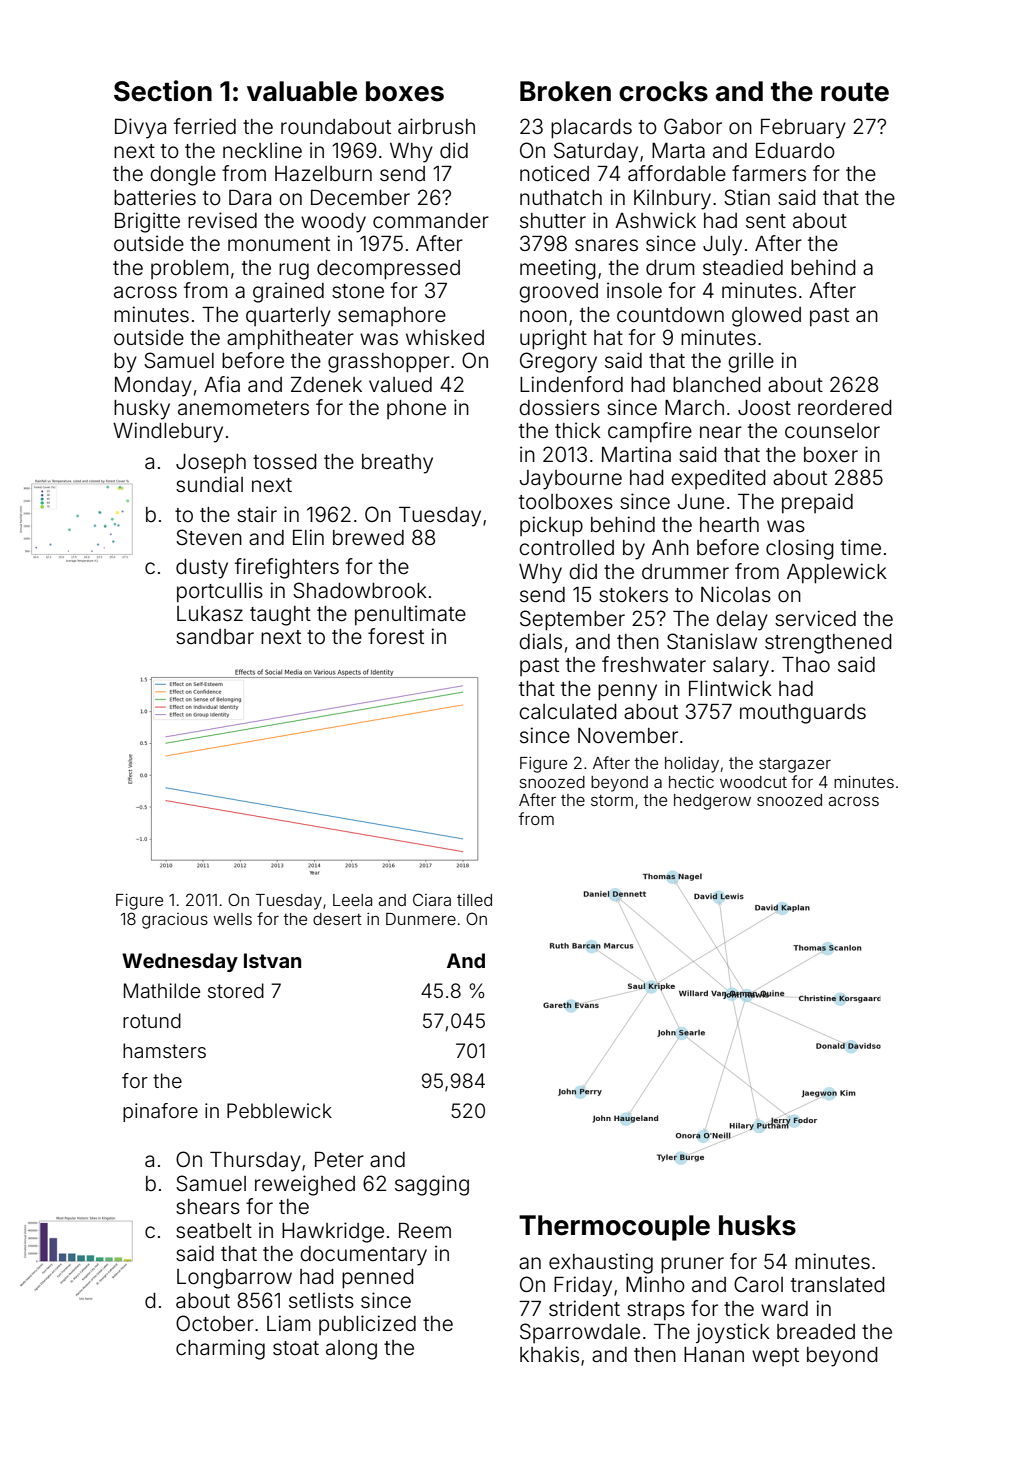 The image size is (1014, 1469). Describe the element at coordinates (691, 781) in the document. I see `hectic` at that location.
